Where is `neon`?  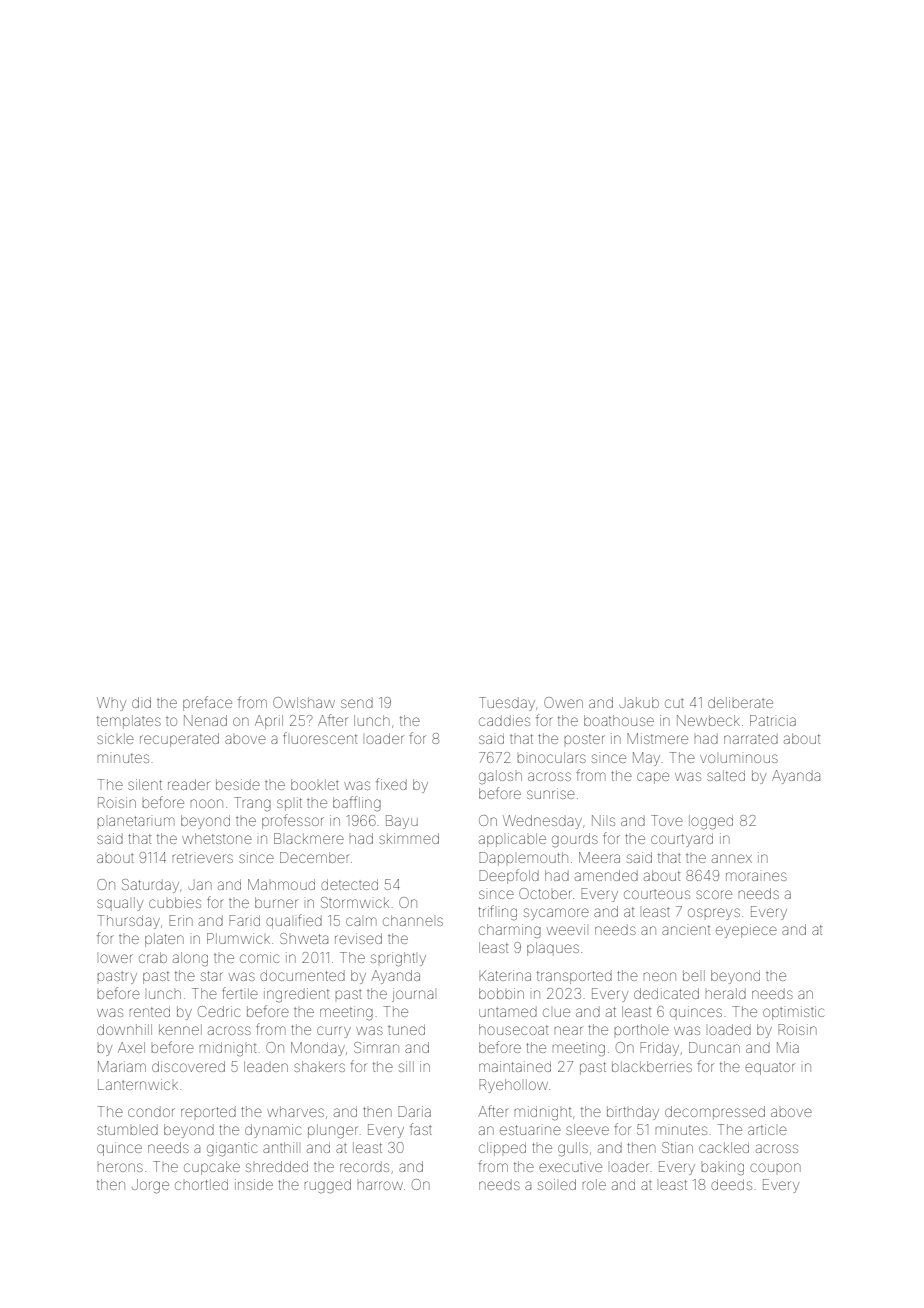 neon is located at coordinates (660, 976).
